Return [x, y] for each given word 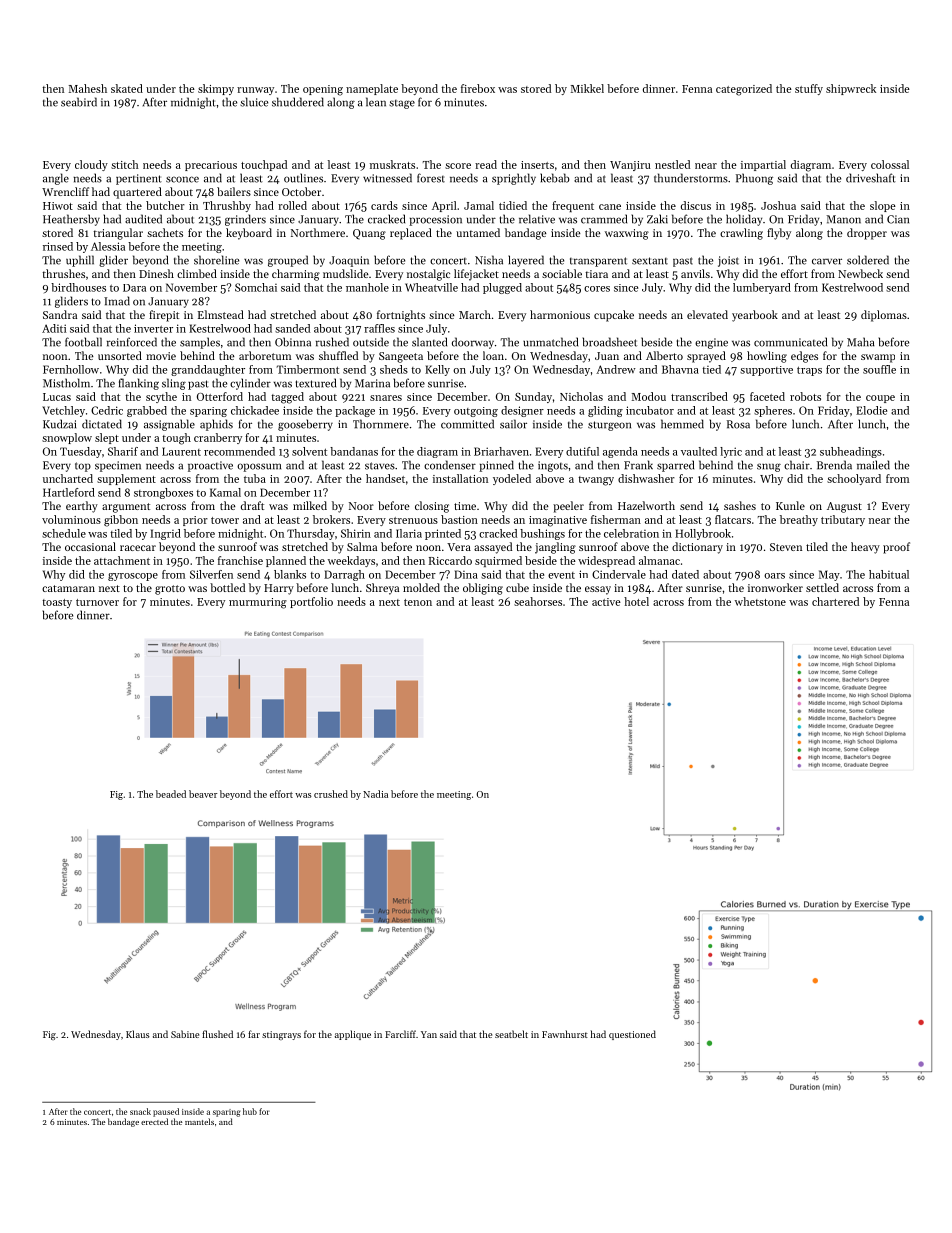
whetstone [760, 601]
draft [252, 505]
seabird [79, 102]
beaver [203, 794]
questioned [632, 1035]
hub [250, 1111]
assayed [493, 548]
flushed [217, 1034]
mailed [873, 465]
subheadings [851, 452]
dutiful [582, 451]
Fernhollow [71, 369]
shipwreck [851, 89]
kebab [555, 178]
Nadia [375, 794]
